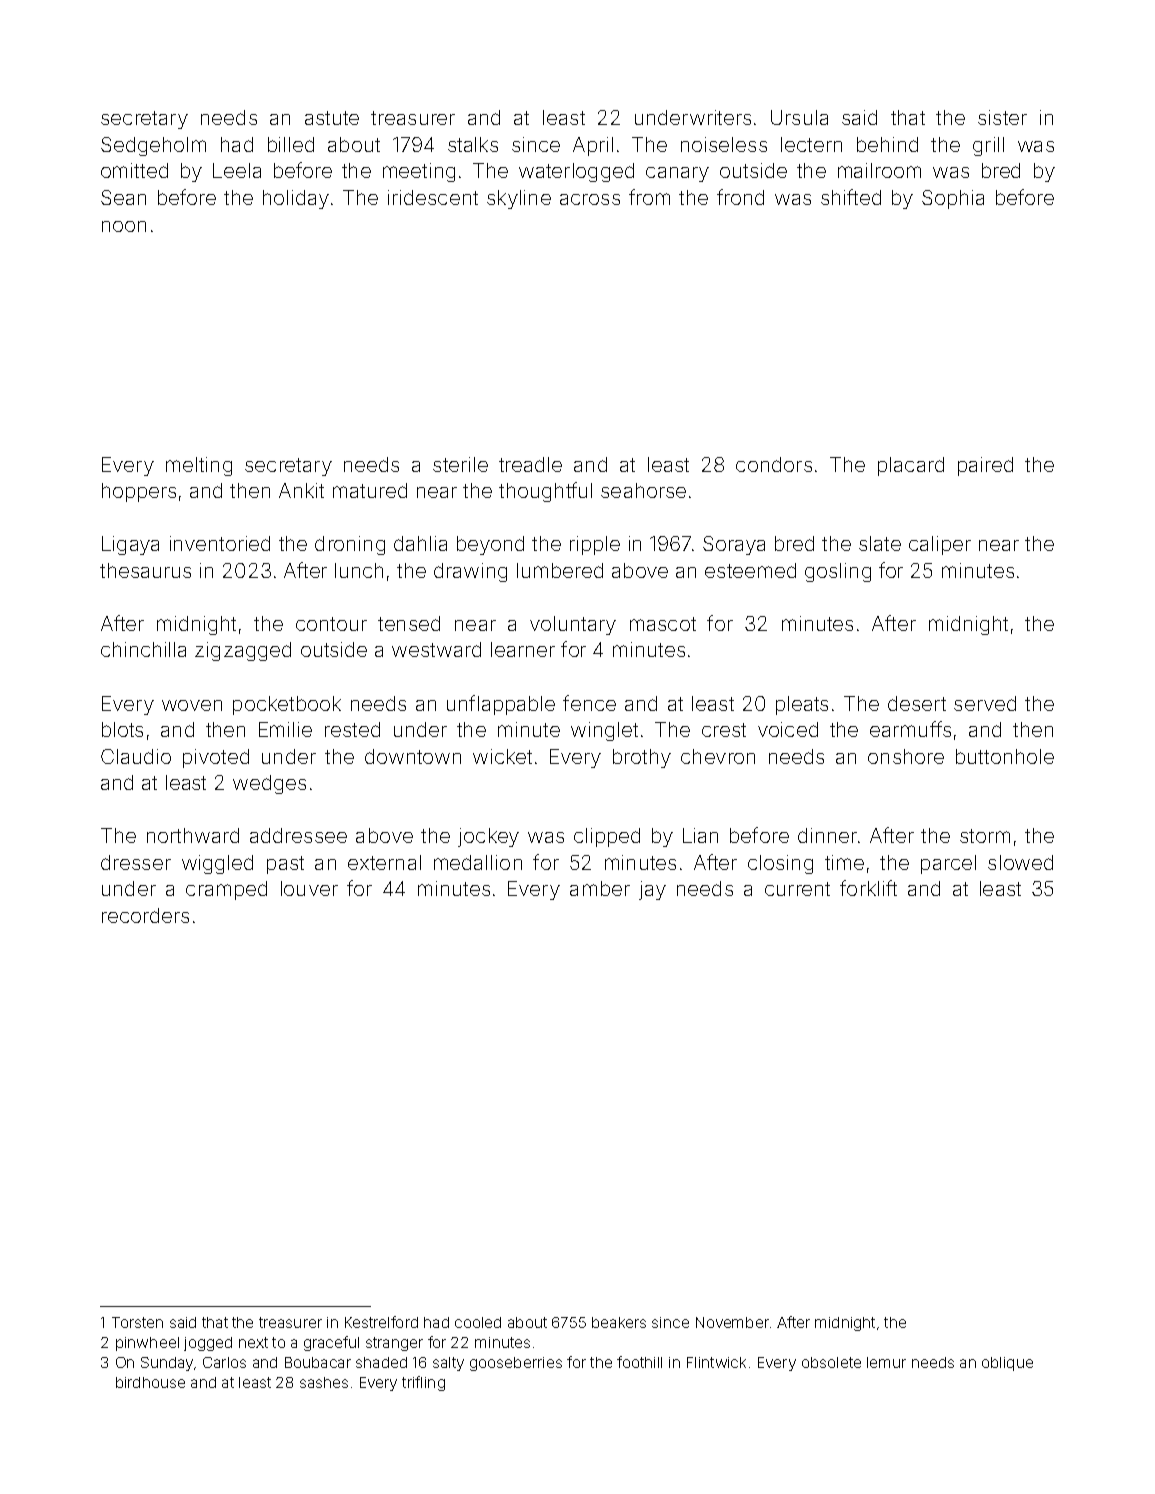  What do you see at coordinates (145, 915) in the screenshot?
I see `recorders` at bounding box center [145, 915].
